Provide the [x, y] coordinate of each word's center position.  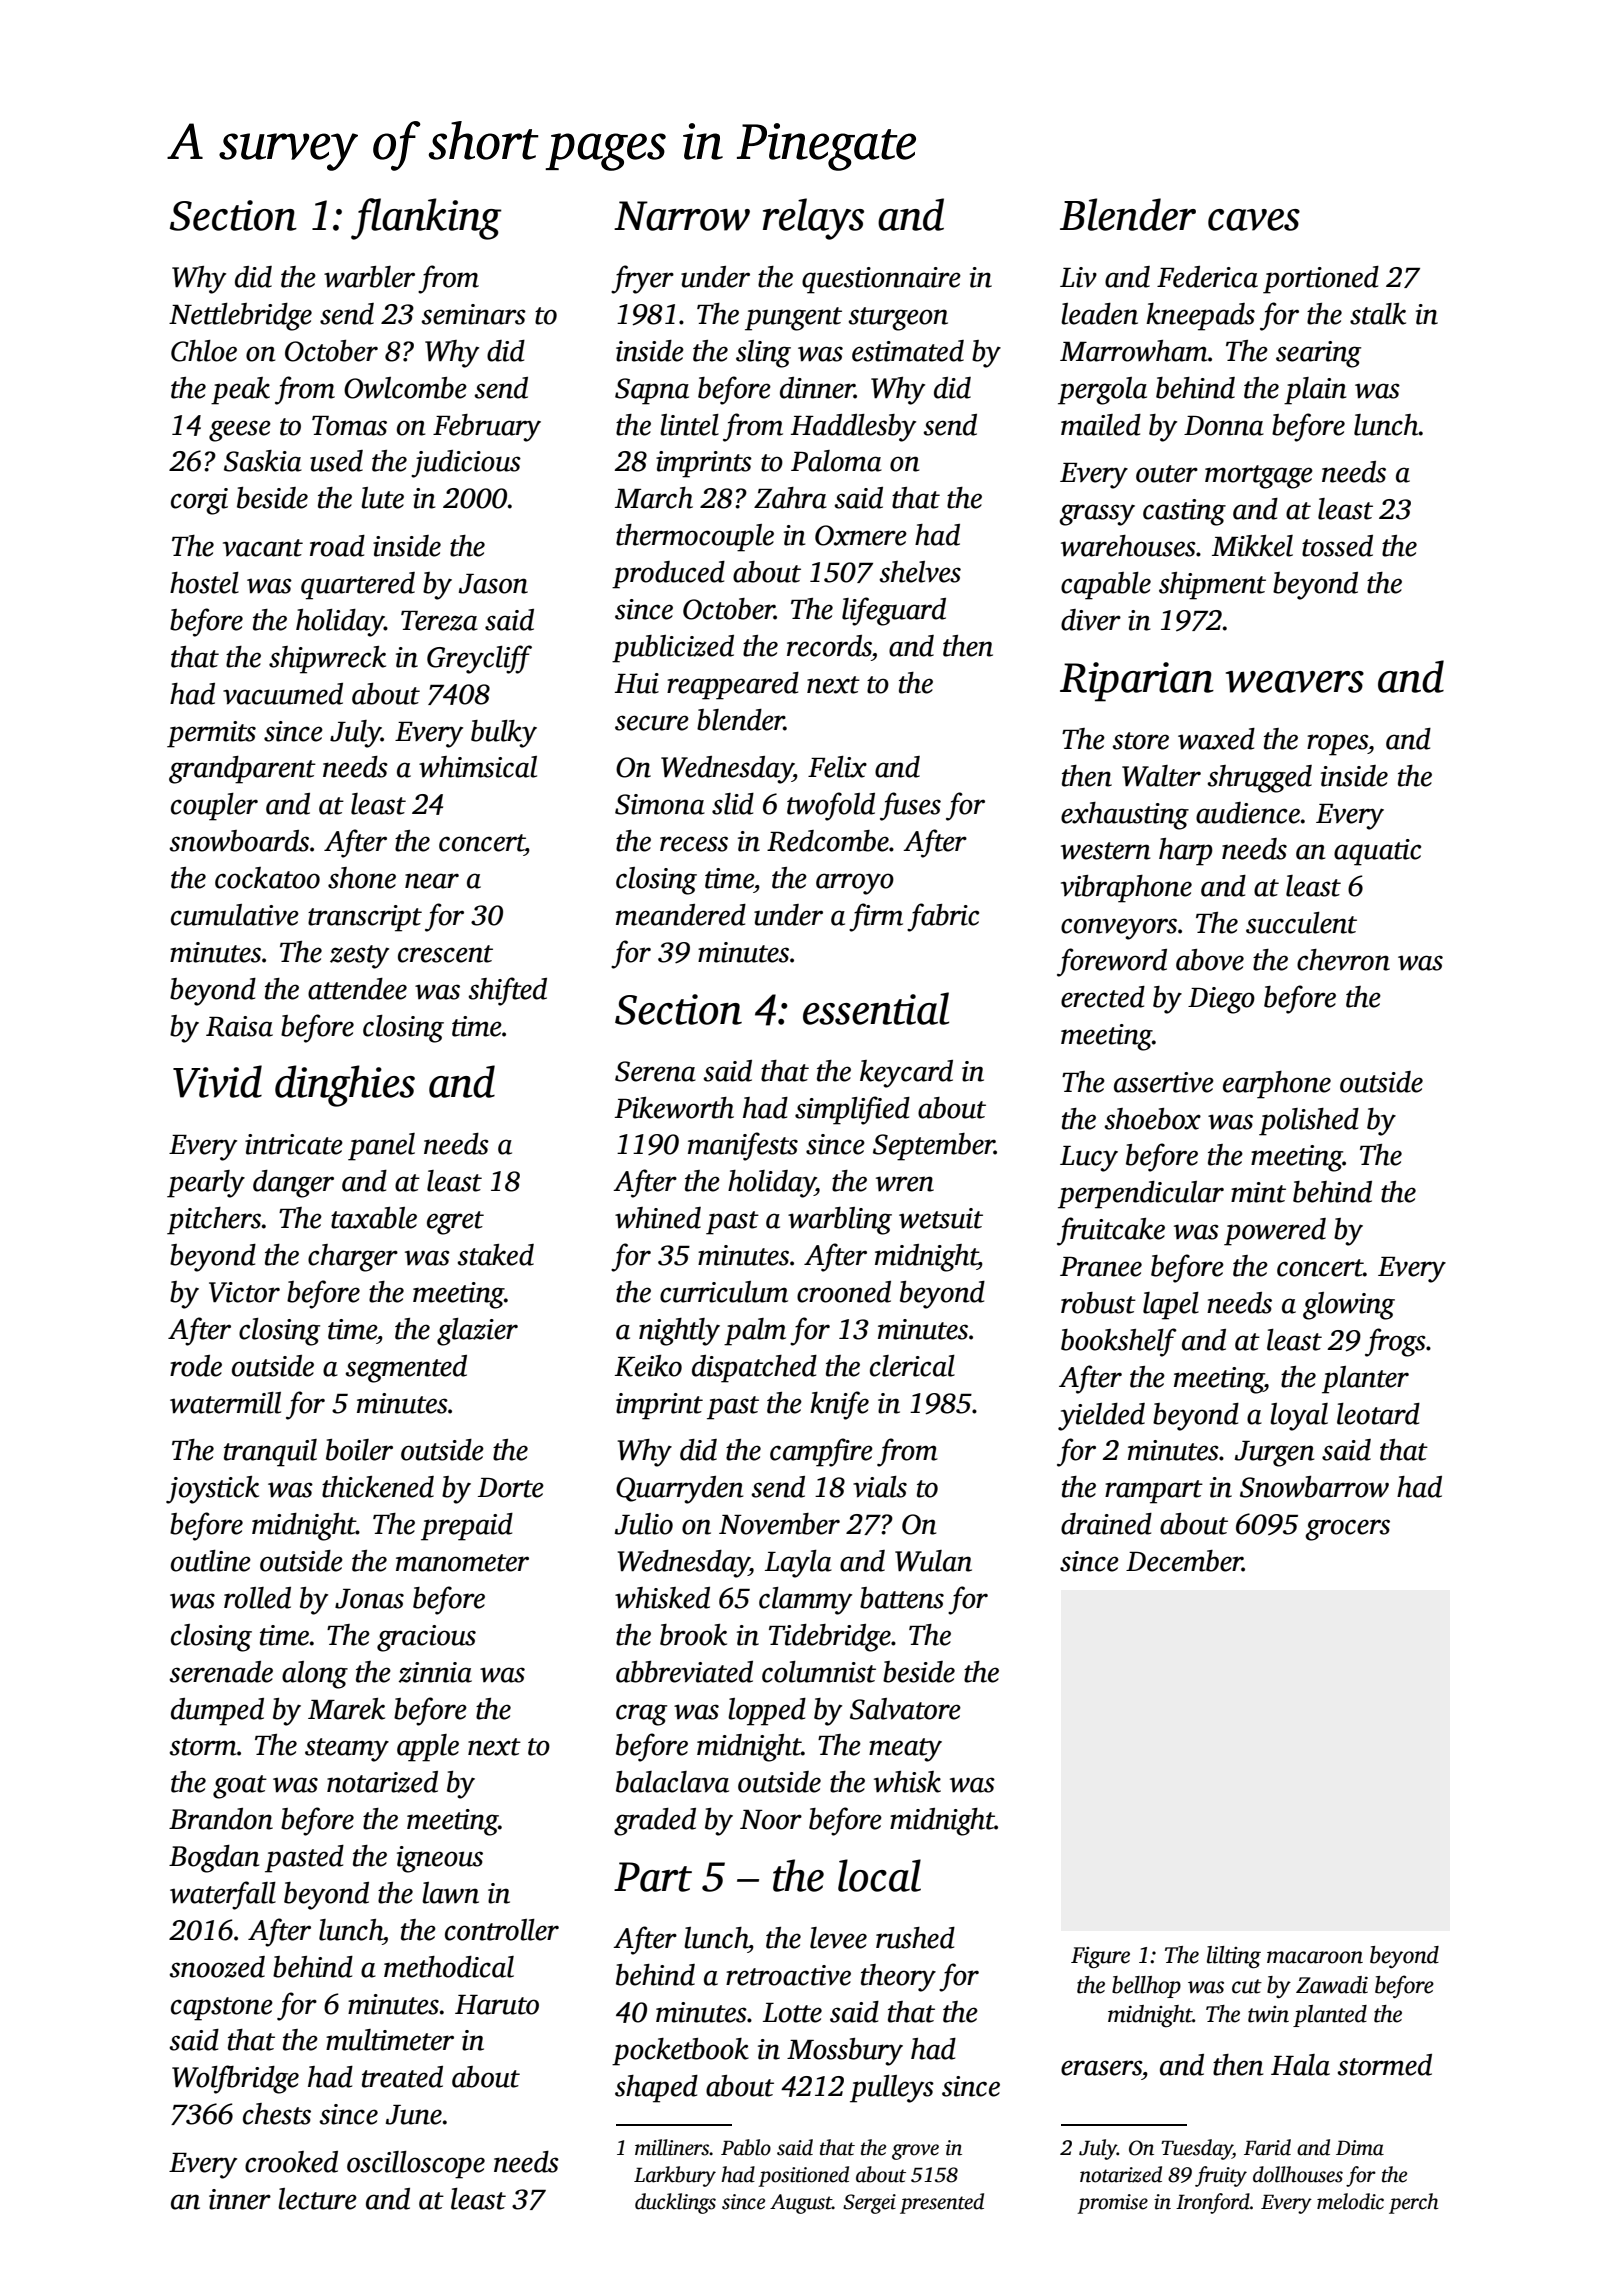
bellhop [1146, 1987]
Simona [660, 804]
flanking [426, 219]
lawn [450, 1893]
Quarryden [679, 1490]
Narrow [682, 216]
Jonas [369, 1599]
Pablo [746, 2147]
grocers [1347, 1530]
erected [1103, 997]
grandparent [242, 770]
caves [1254, 220]
